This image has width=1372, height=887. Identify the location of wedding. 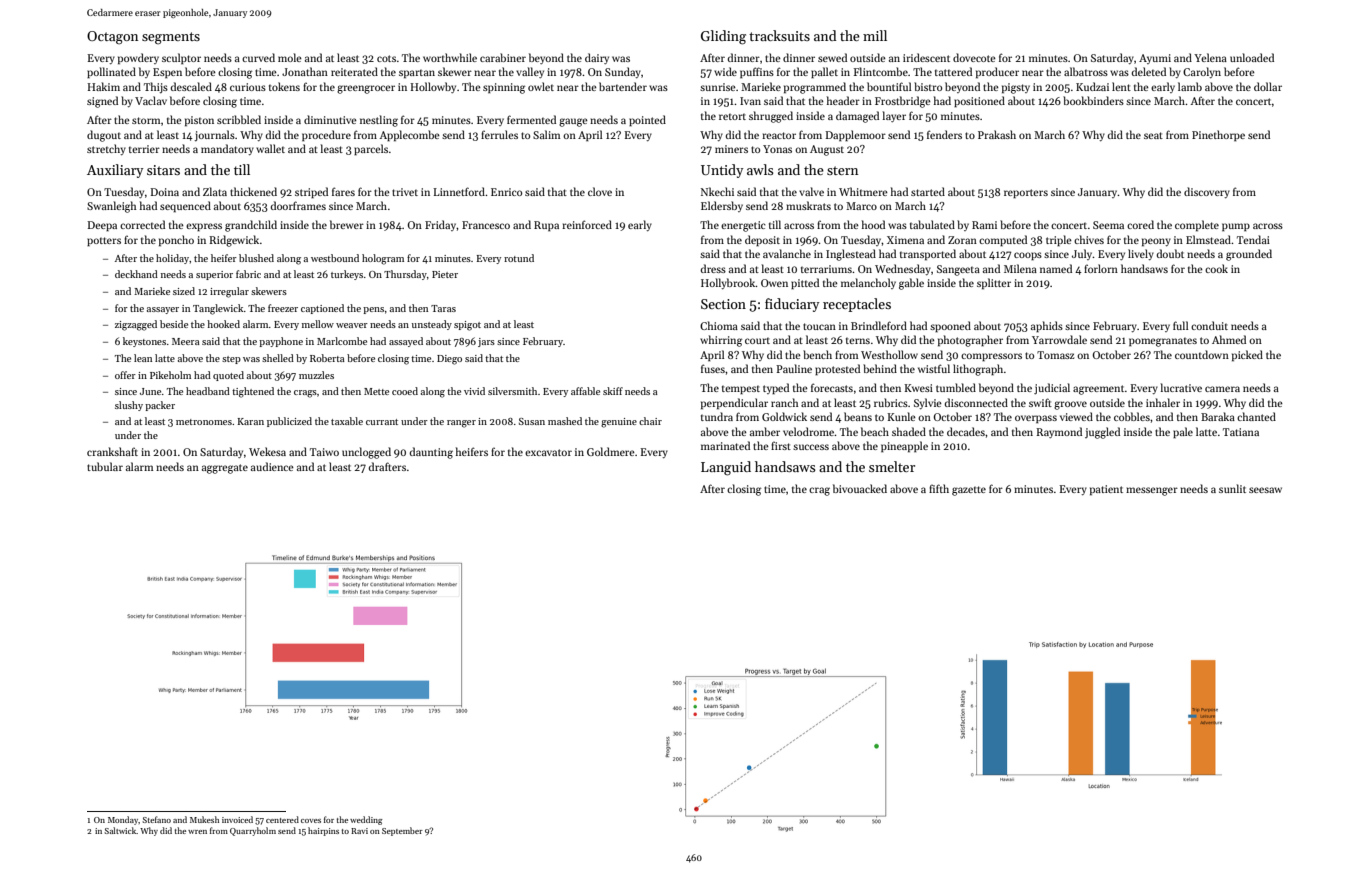
(366, 820).
